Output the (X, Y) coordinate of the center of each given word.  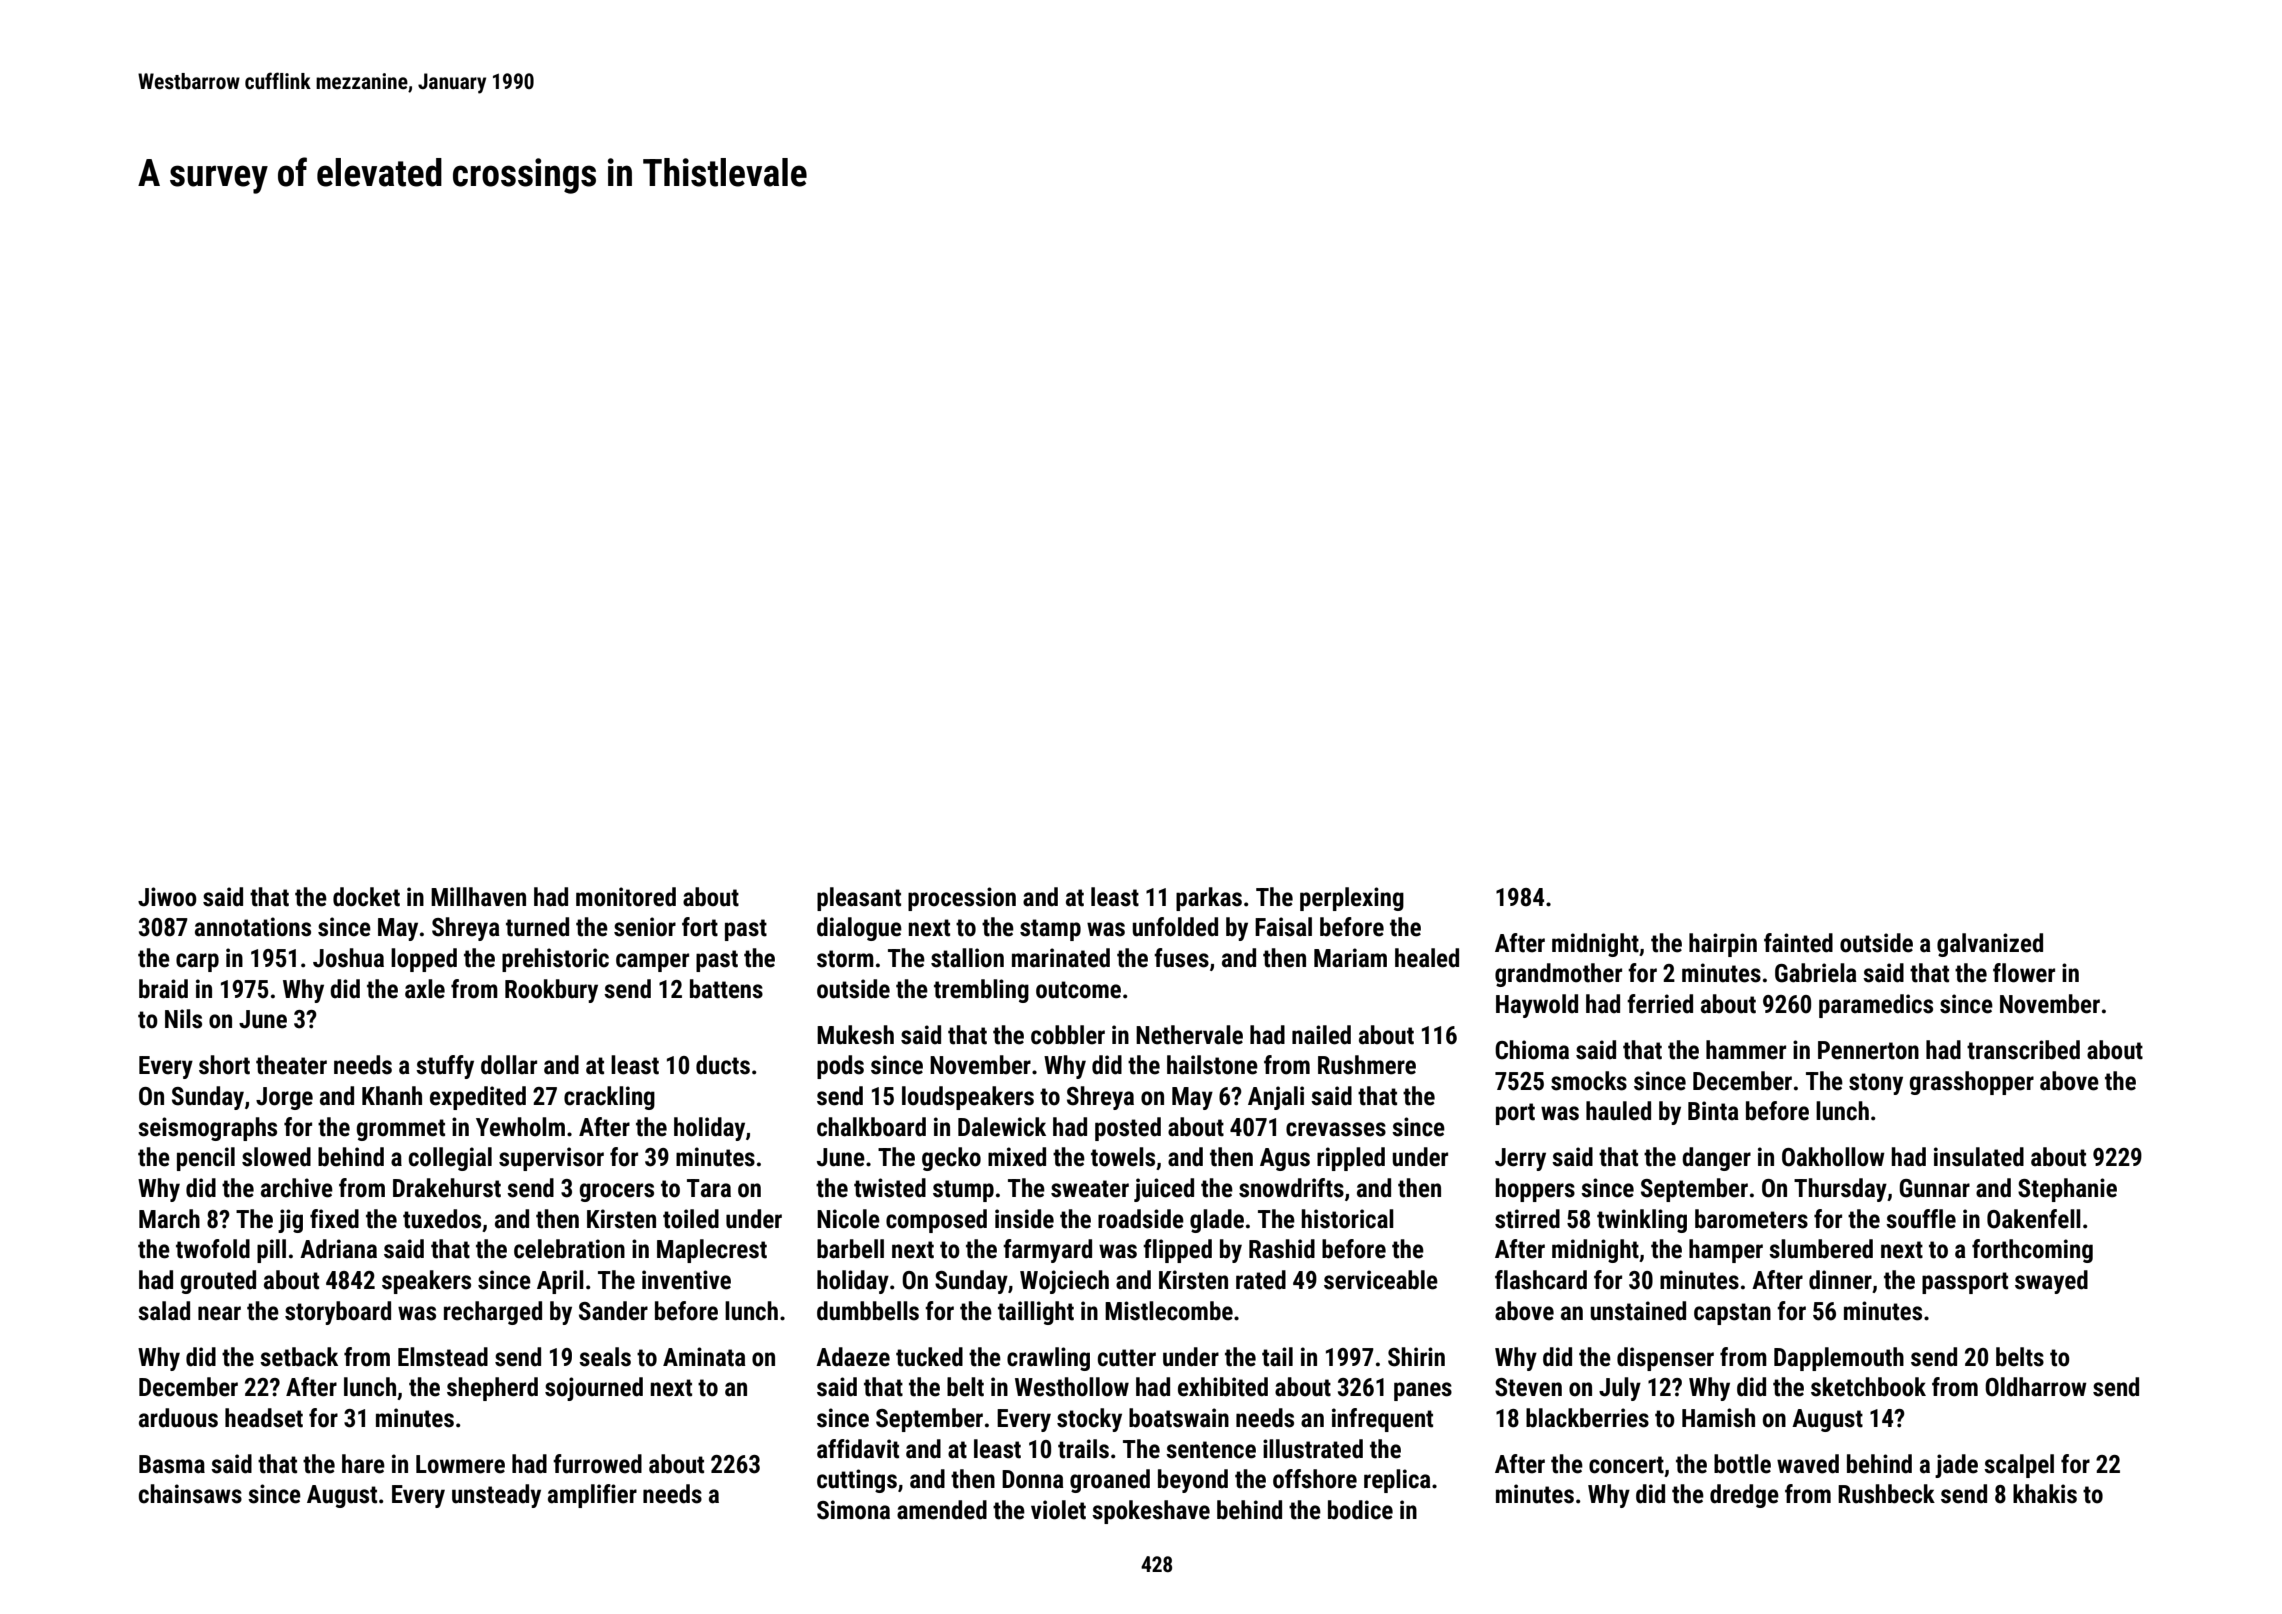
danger (1716, 1159)
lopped (424, 960)
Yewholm (520, 1127)
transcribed (2023, 1050)
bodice (1360, 1510)
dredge (1744, 1496)
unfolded (1175, 927)
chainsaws (190, 1494)
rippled (1351, 1159)
